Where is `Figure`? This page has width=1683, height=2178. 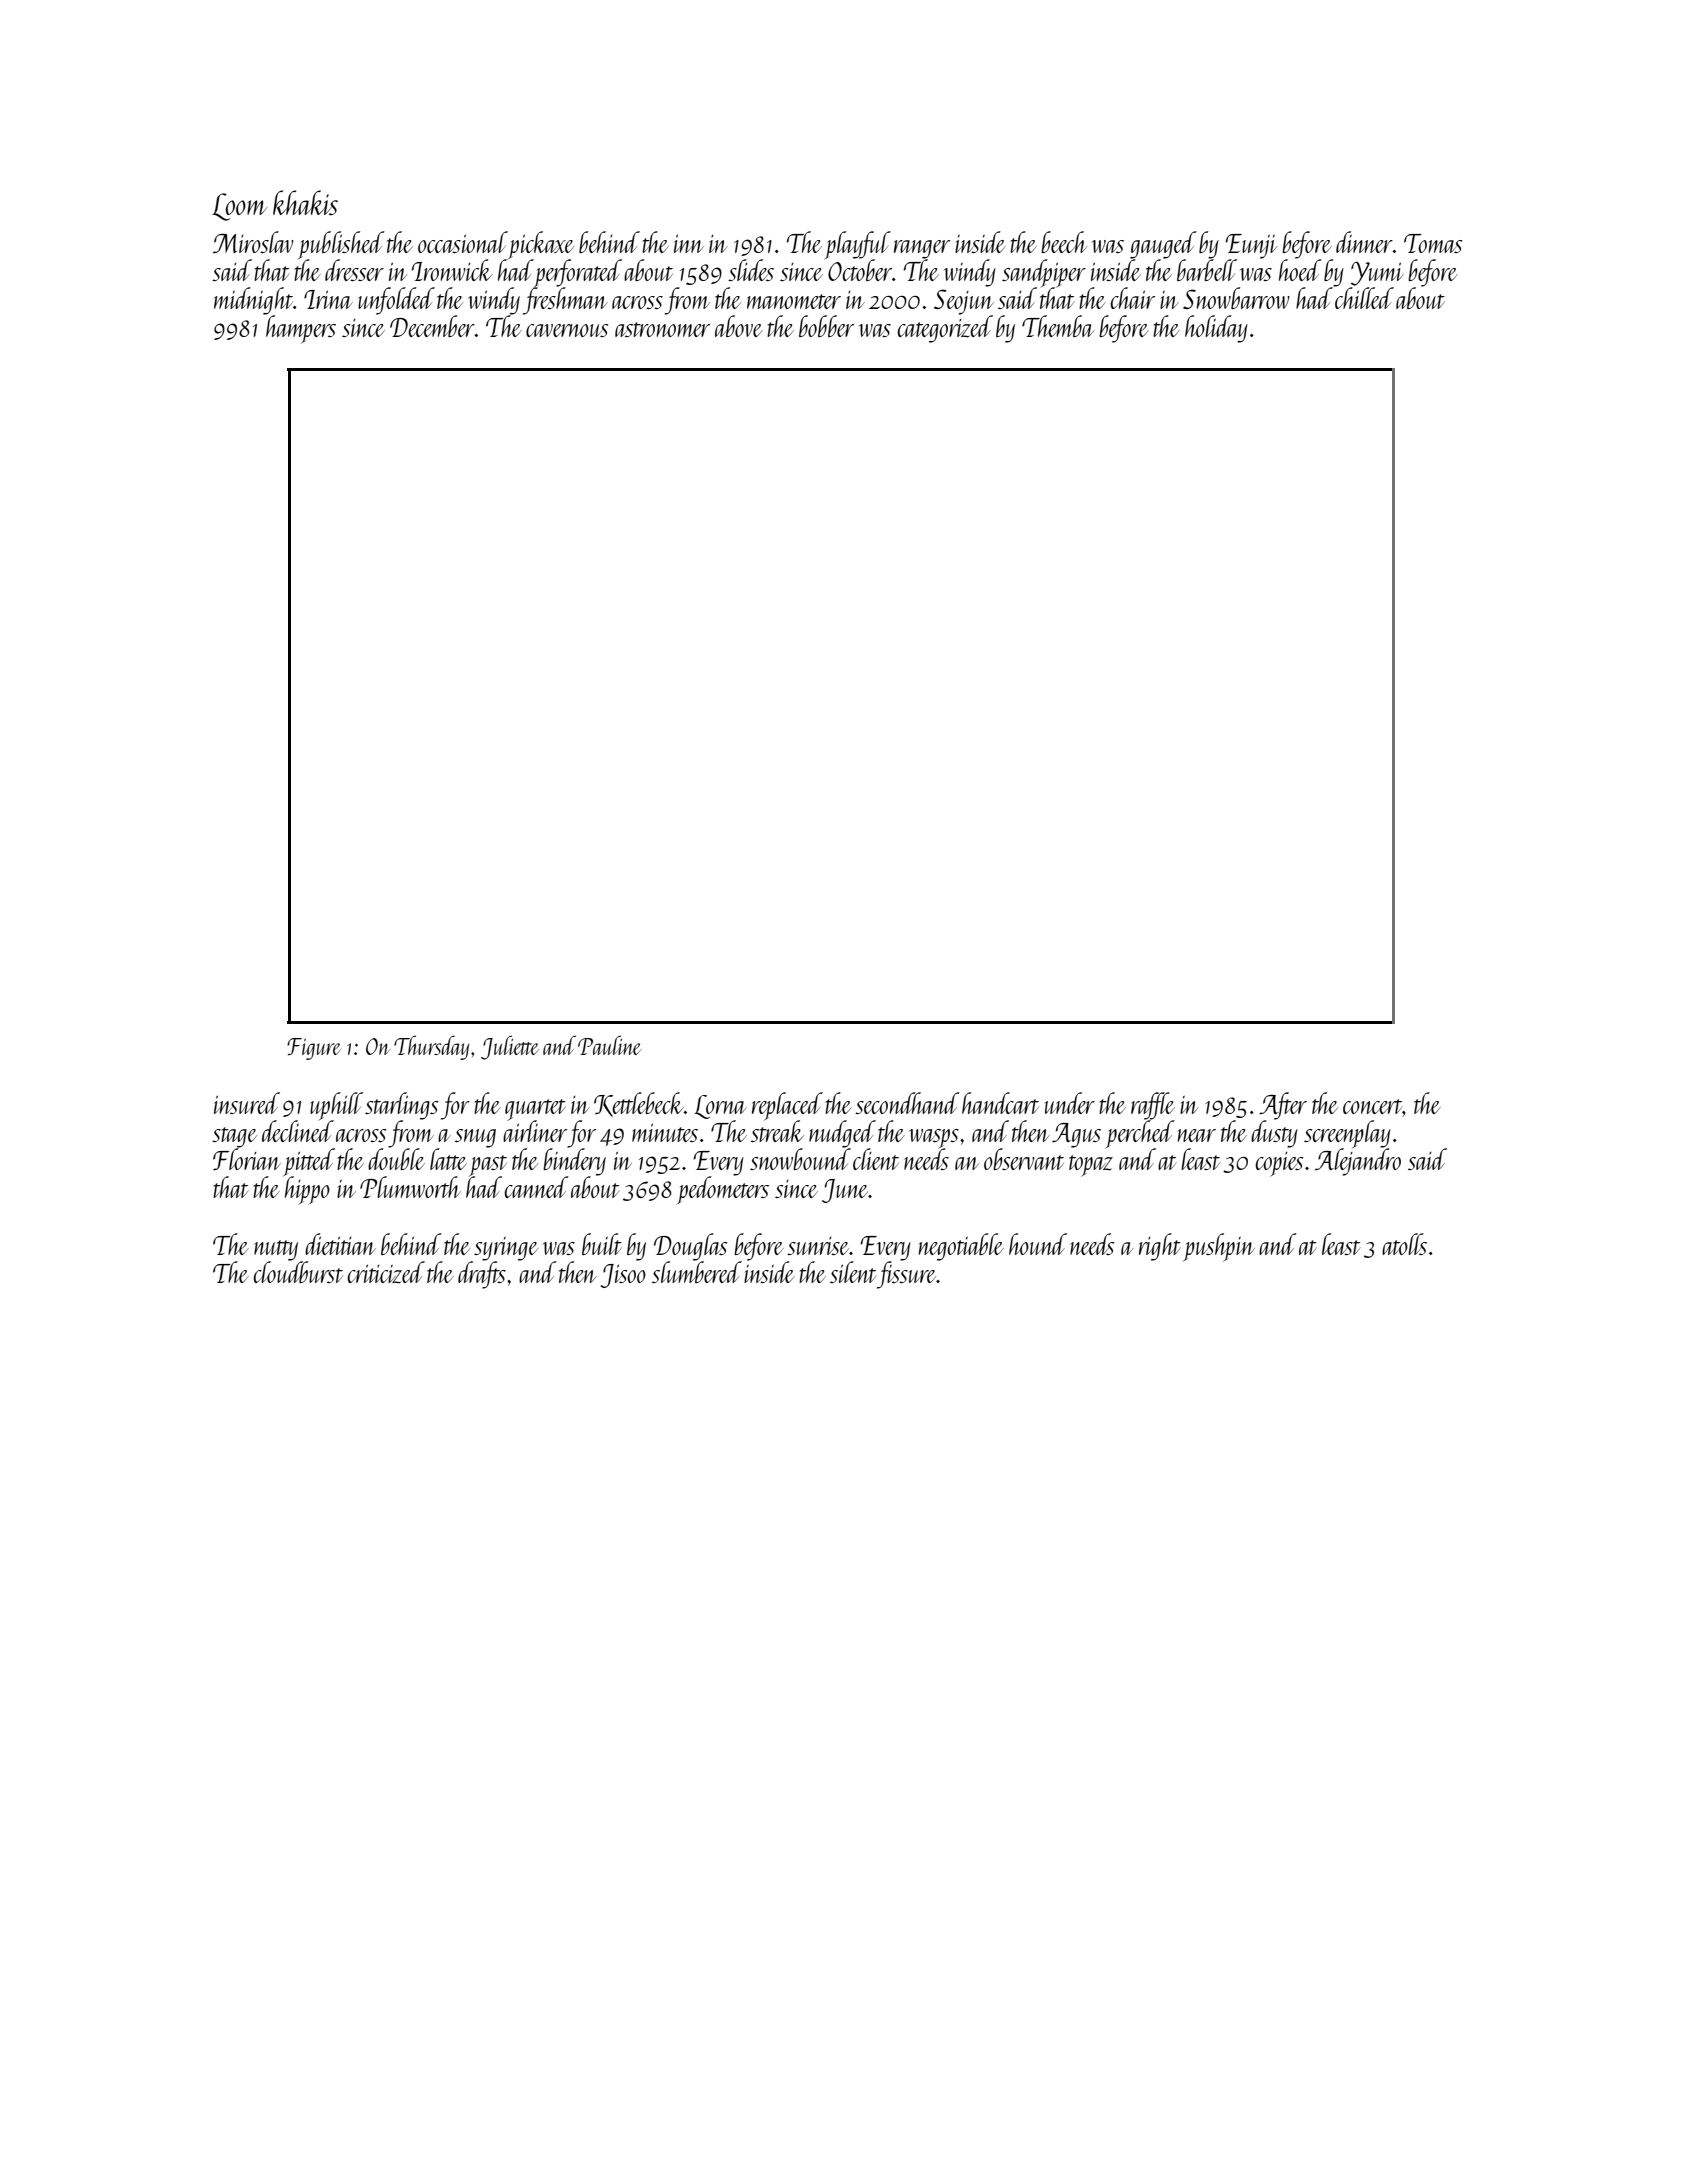 Figure is located at coordinates (314, 1049).
